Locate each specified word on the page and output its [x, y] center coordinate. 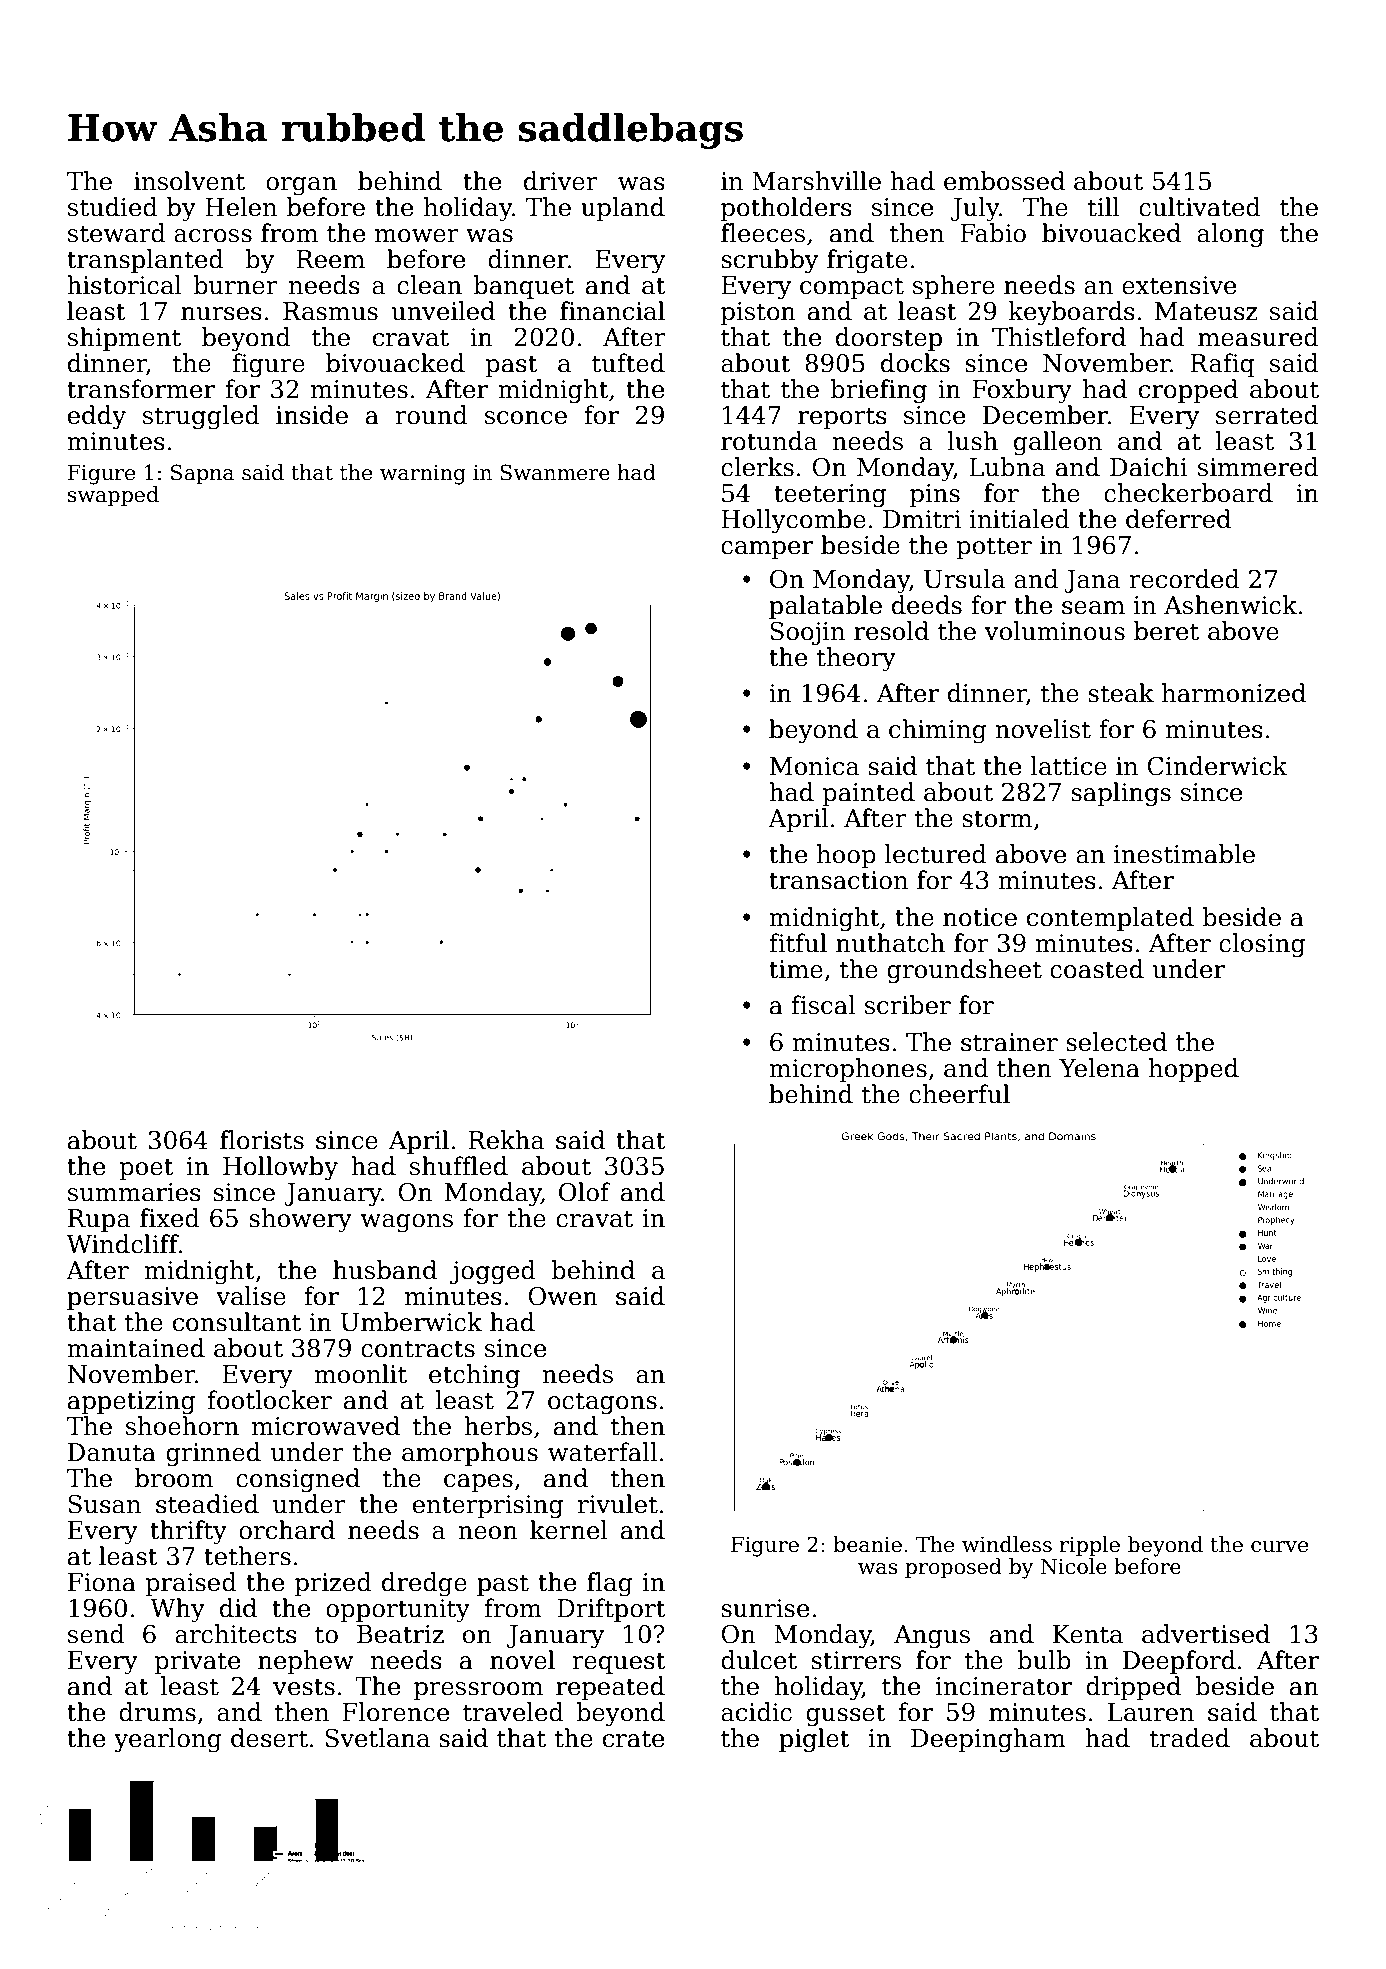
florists [262, 1140]
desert [269, 1738]
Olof [585, 1192]
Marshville [816, 181]
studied [113, 207]
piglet [814, 1740]
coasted [1097, 969]
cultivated [1200, 207]
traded [1190, 1738]
